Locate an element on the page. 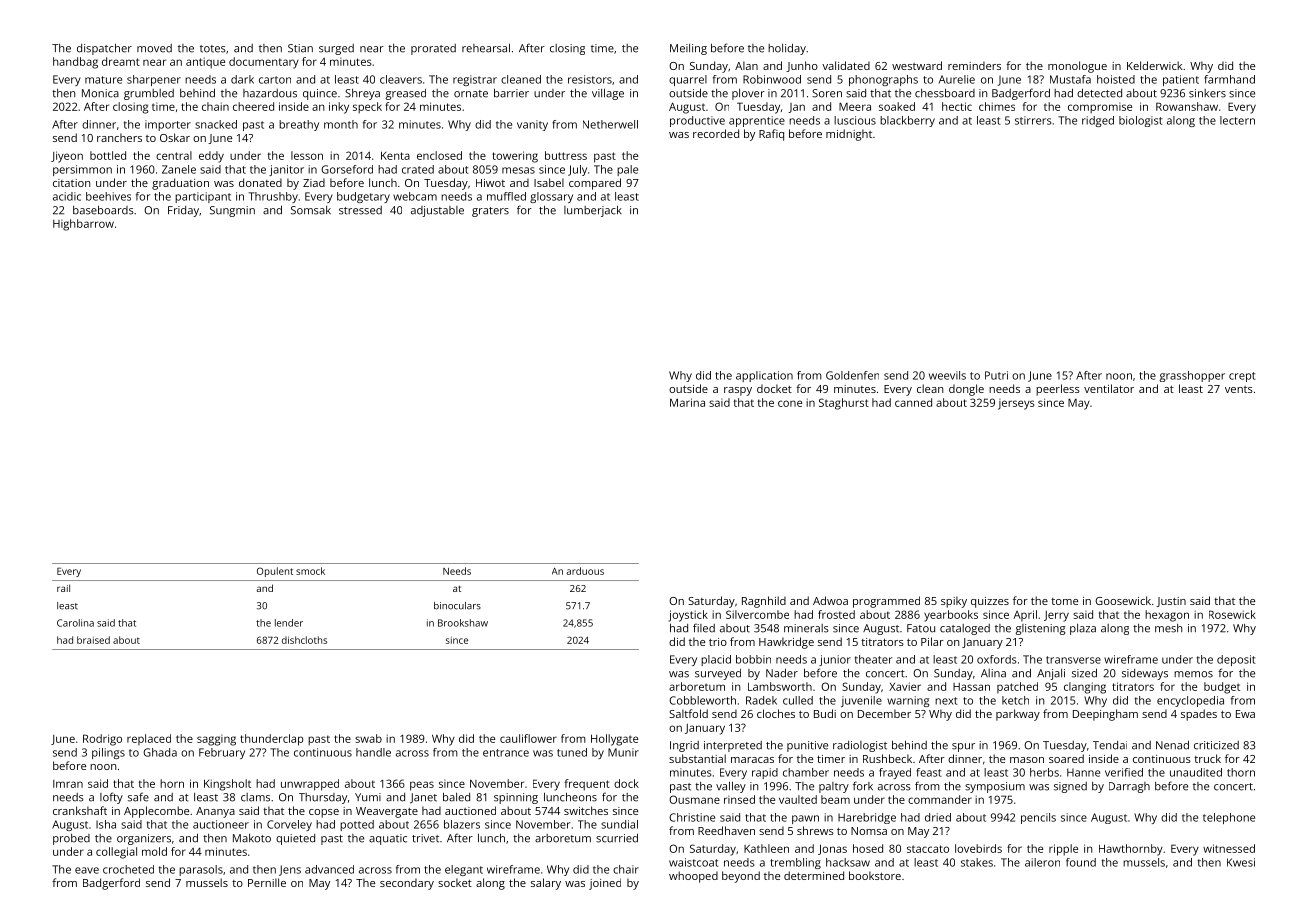 The height and width of the page is (924, 1308). dishcloths is located at coordinates (304, 640).
